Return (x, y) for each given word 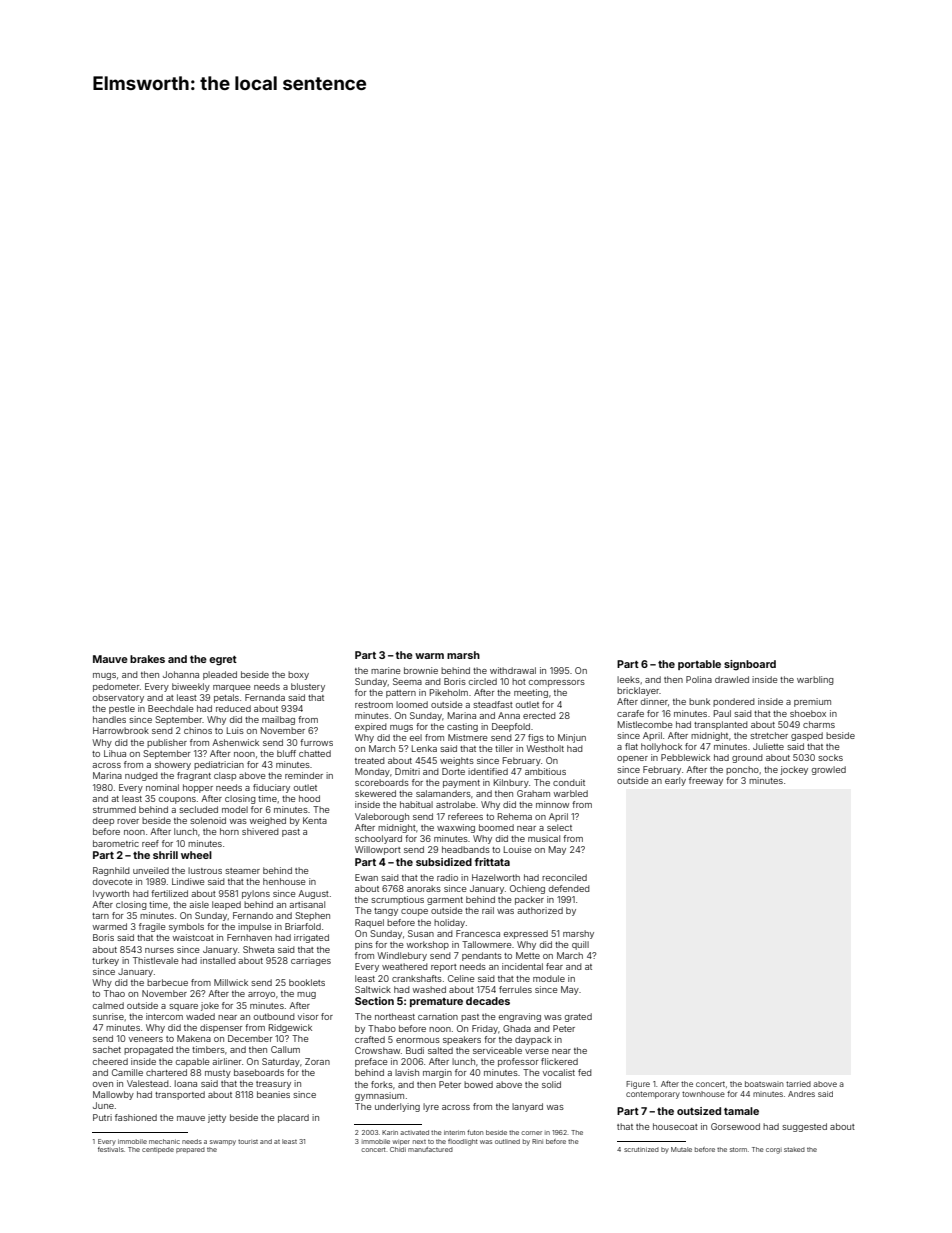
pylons (256, 894)
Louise (517, 849)
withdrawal (513, 670)
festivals (111, 1149)
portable (699, 665)
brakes (147, 659)
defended (569, 888)
